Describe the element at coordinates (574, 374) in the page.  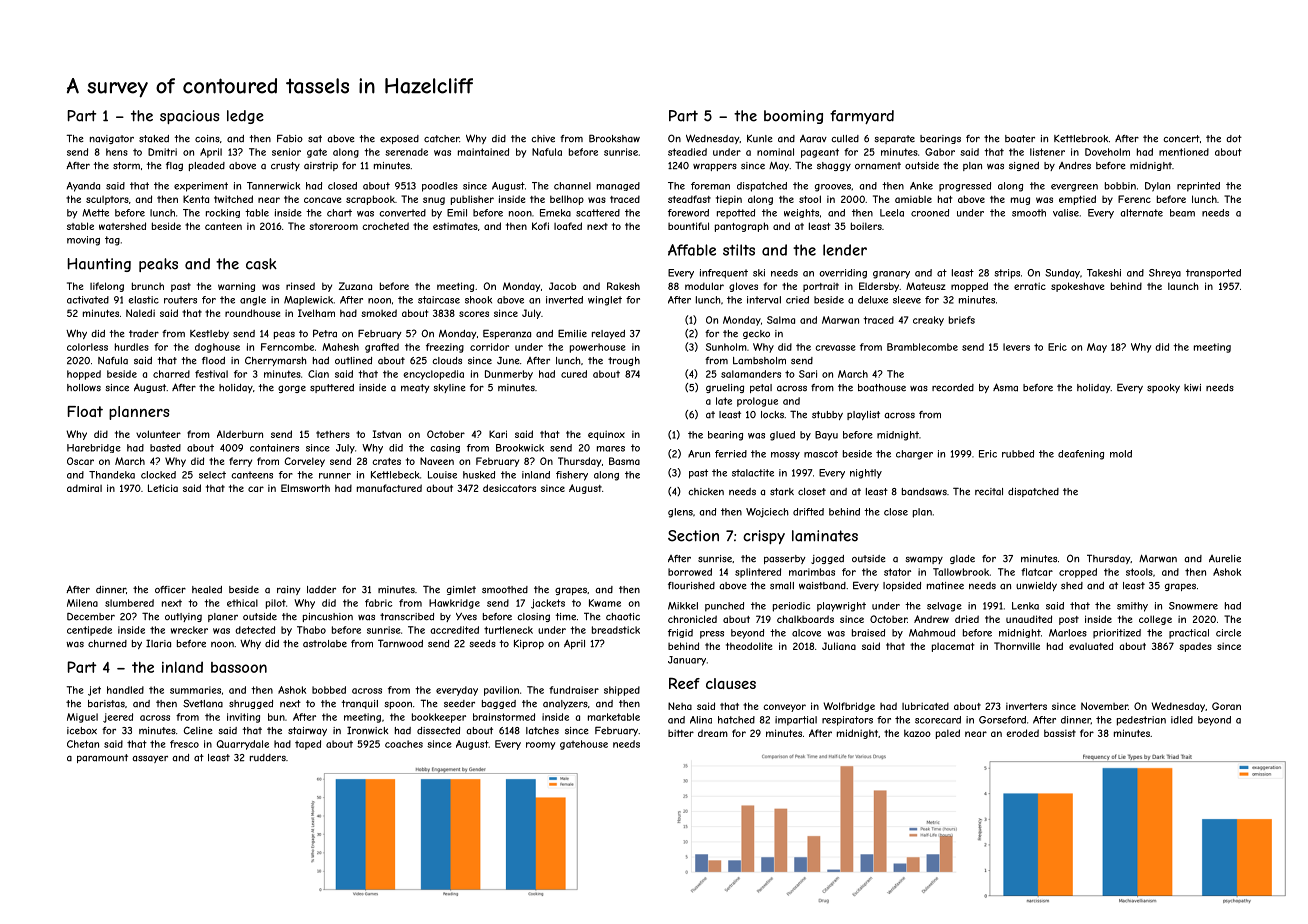
I see `cured` at that location.
